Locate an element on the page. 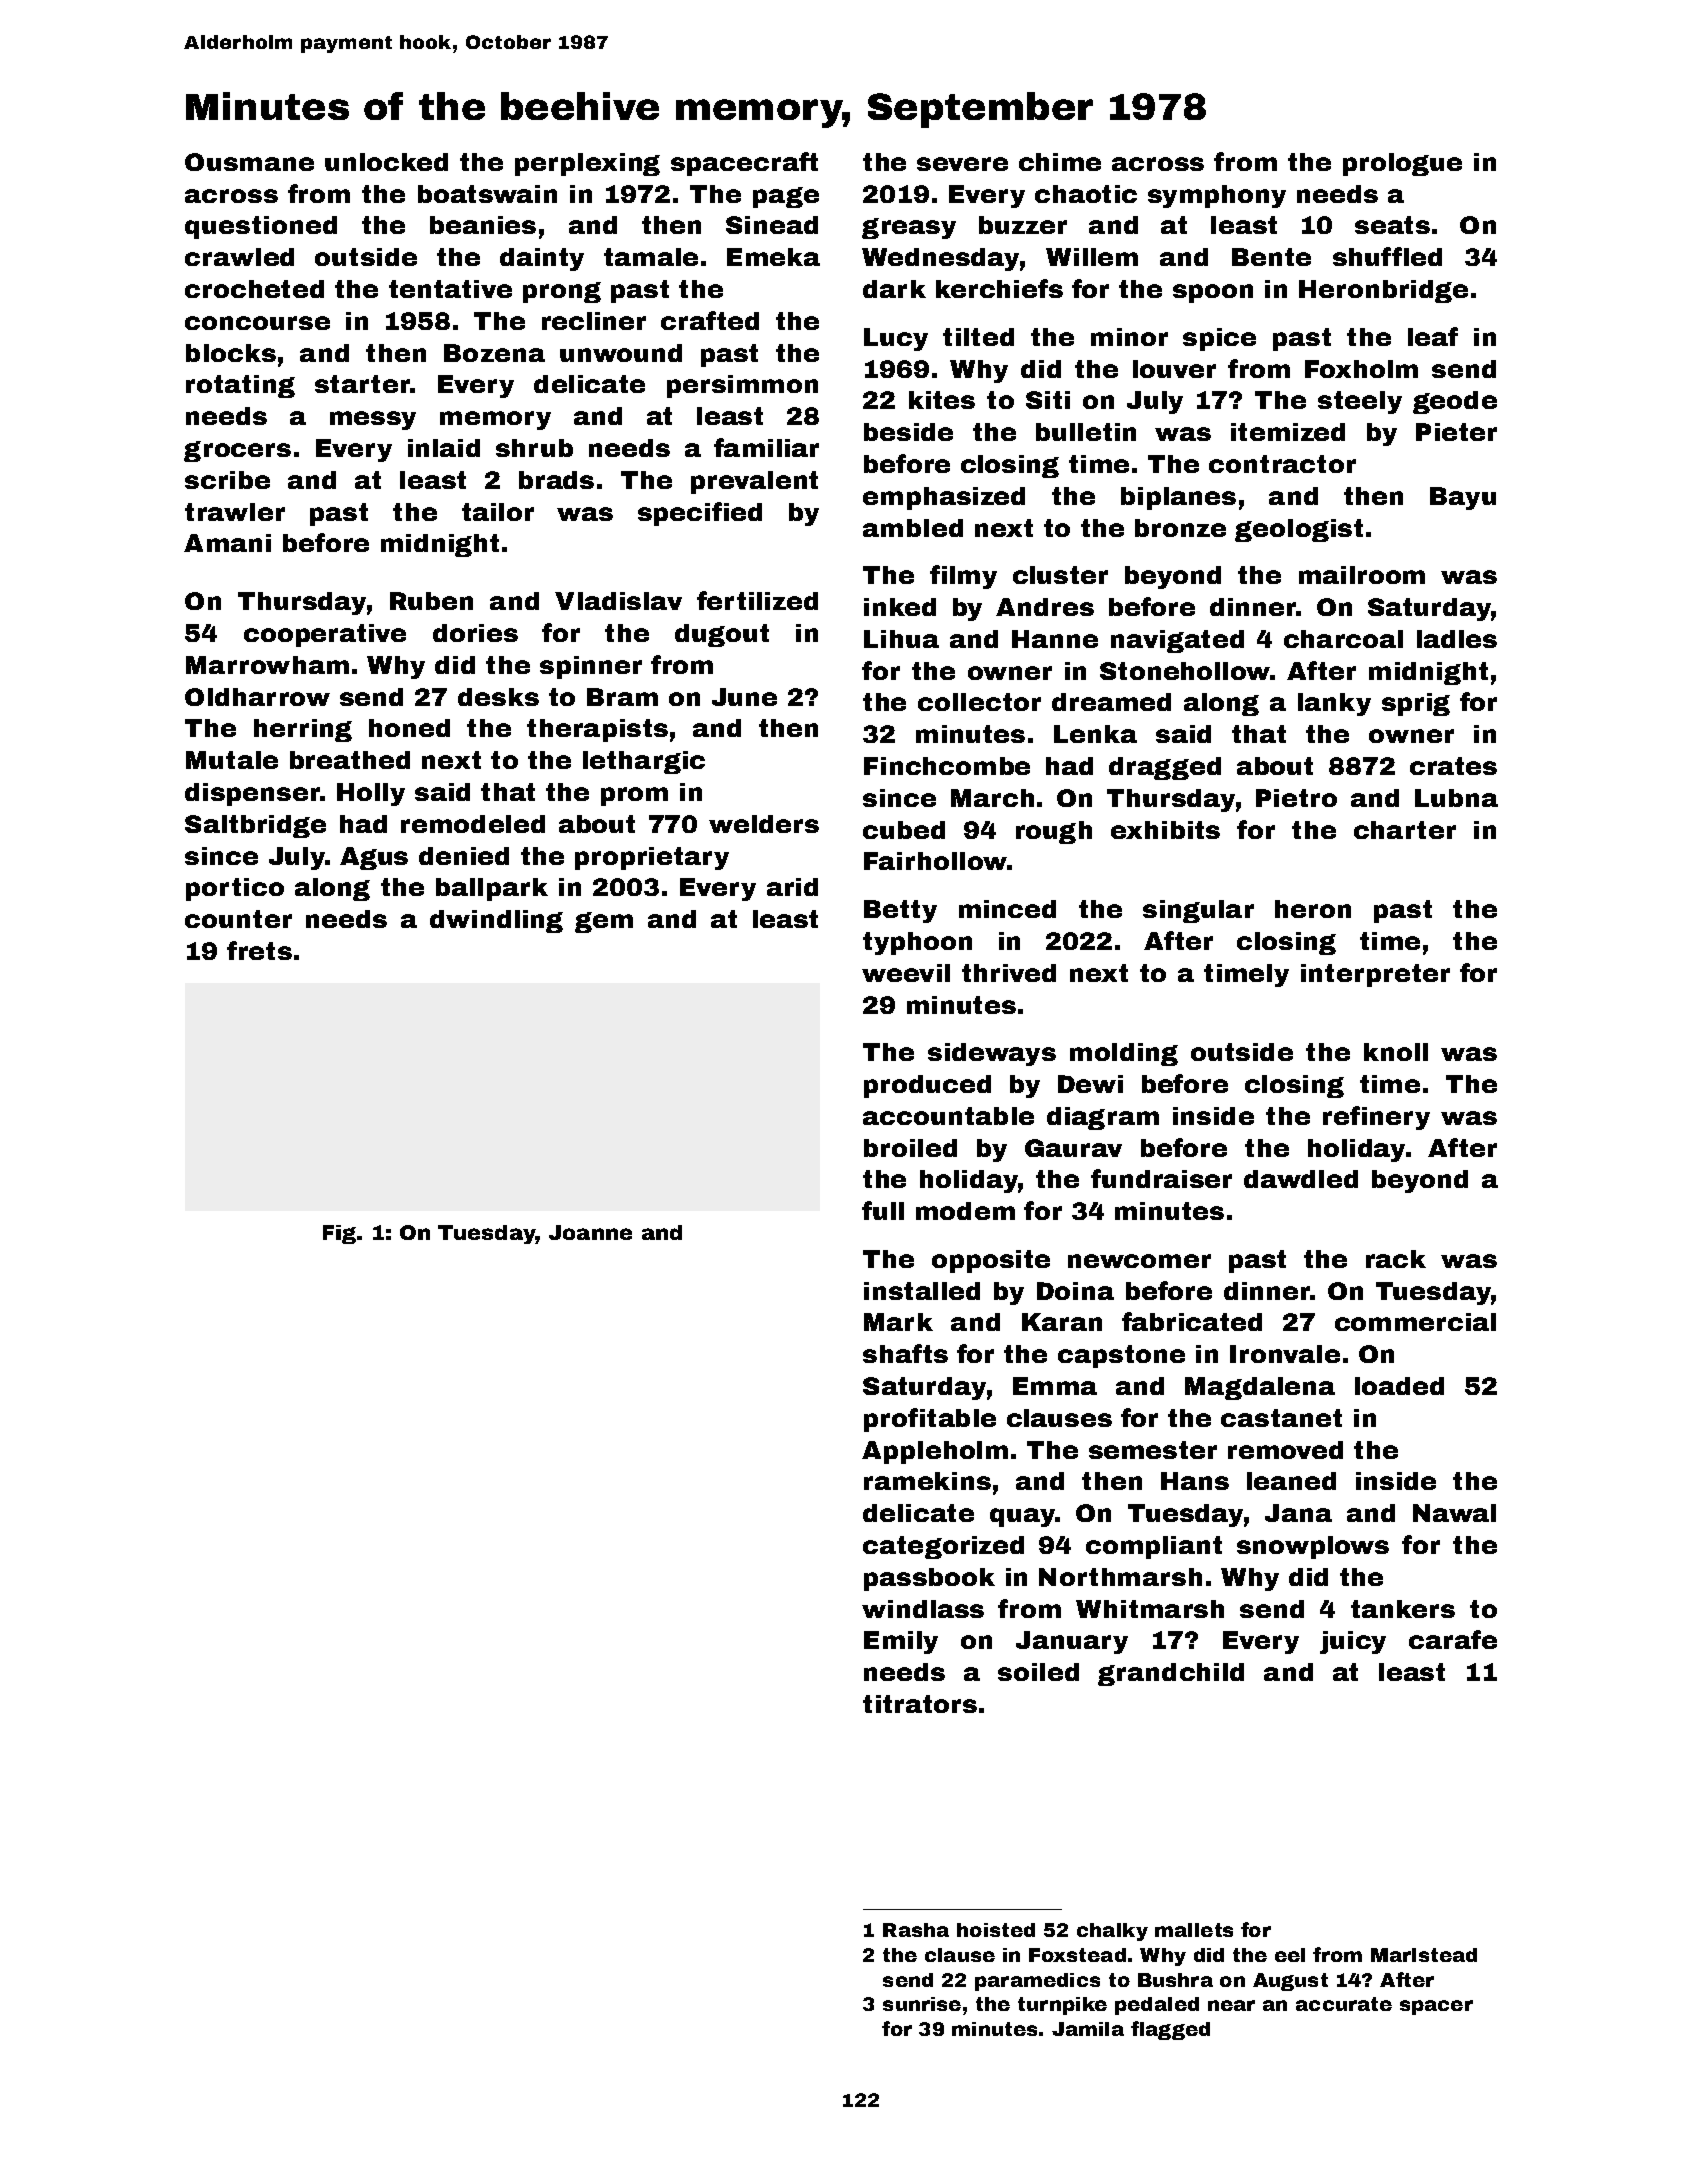  unlocked is located at coordinates (386, 162).
